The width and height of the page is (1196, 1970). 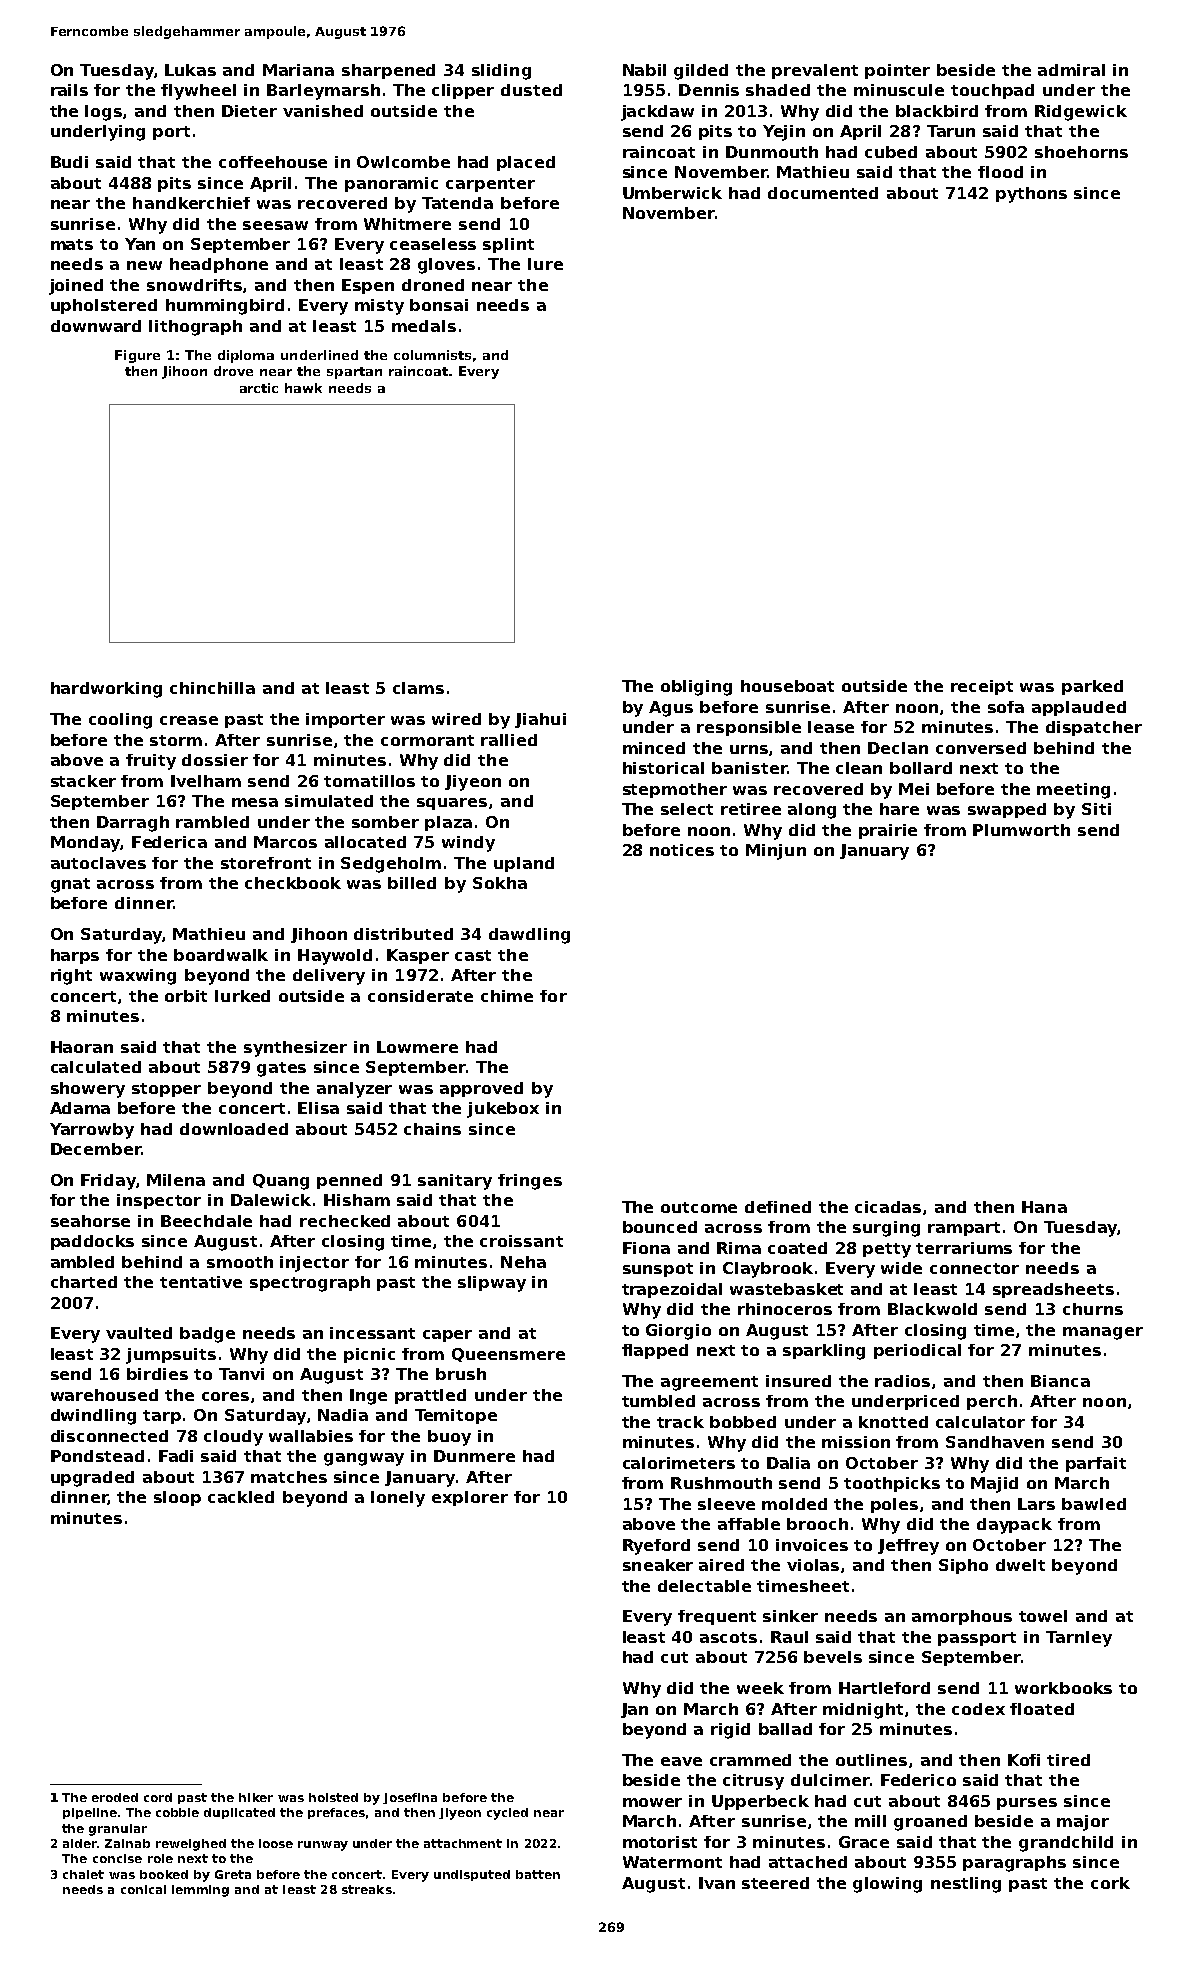 What do you see at coordinates (508, 1355) in the page?
I see `Queensmere` at bounding box center [508, 1355].
